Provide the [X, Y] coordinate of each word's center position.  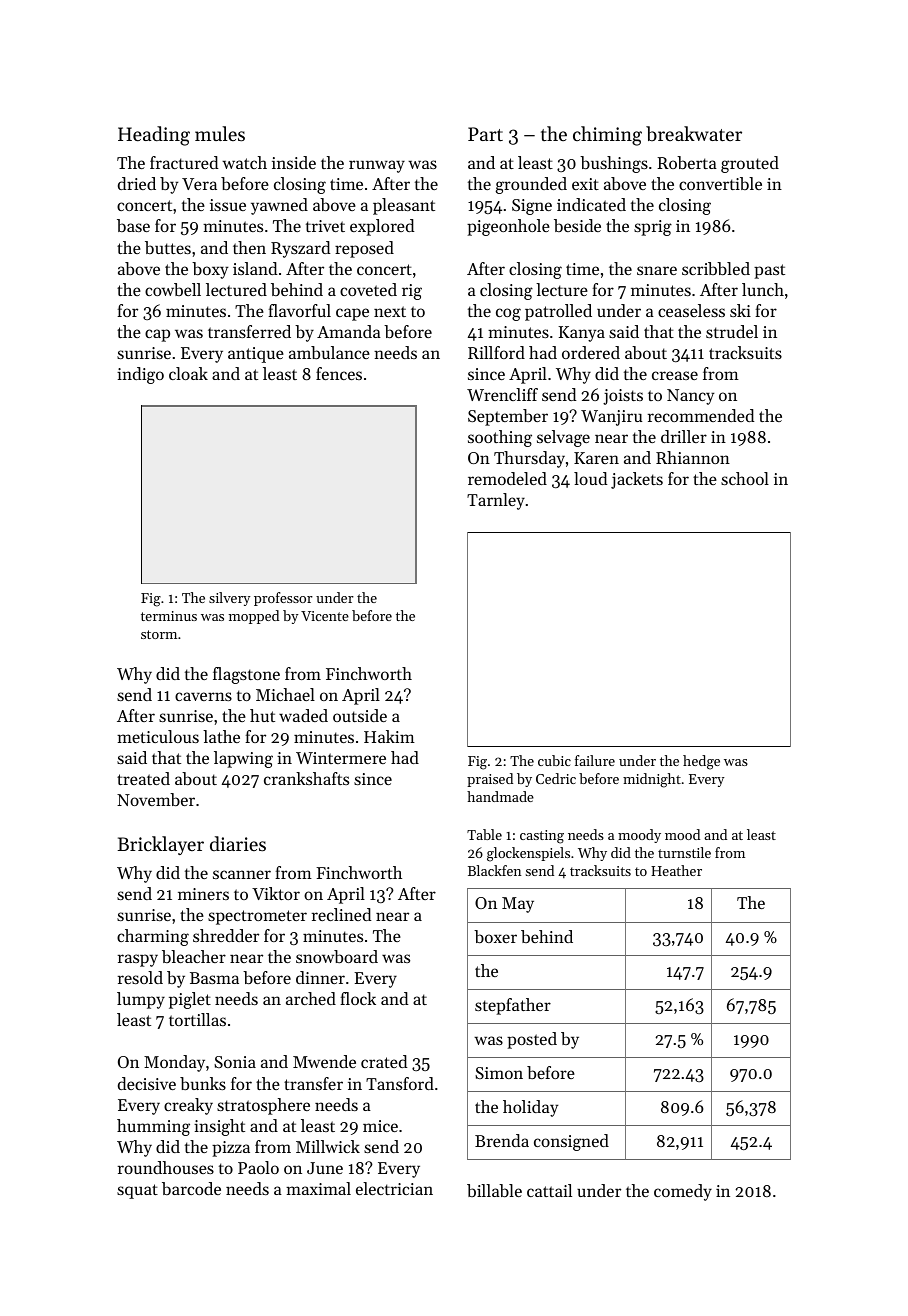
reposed [364, 249]
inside [294, 162]
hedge [701, 762]
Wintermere [341, 758]
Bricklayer [161, 845]
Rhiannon [693, 457]
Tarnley [496, 501]
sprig [653, 228]
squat [137, 1191]
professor [283, 599]
